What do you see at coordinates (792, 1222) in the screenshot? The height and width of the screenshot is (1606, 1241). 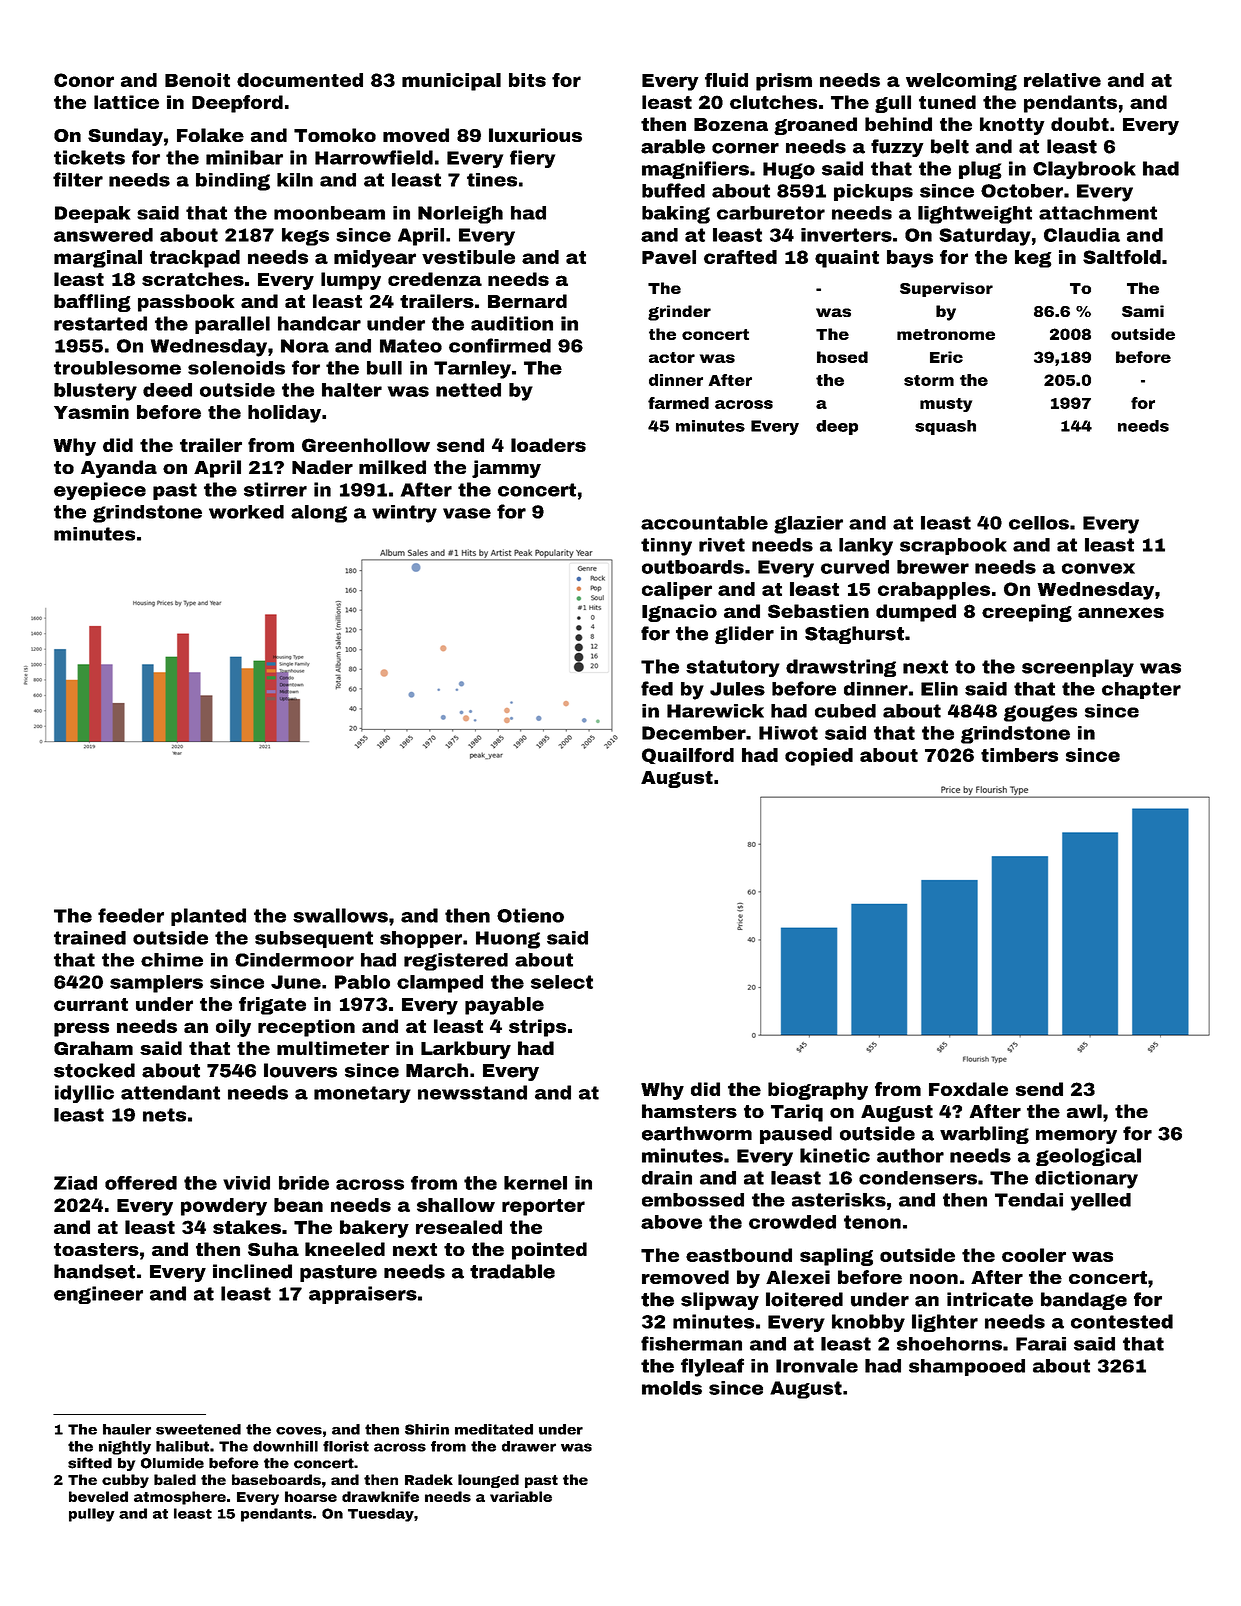 I see `crowded` at bounding box center [792, 1222].
